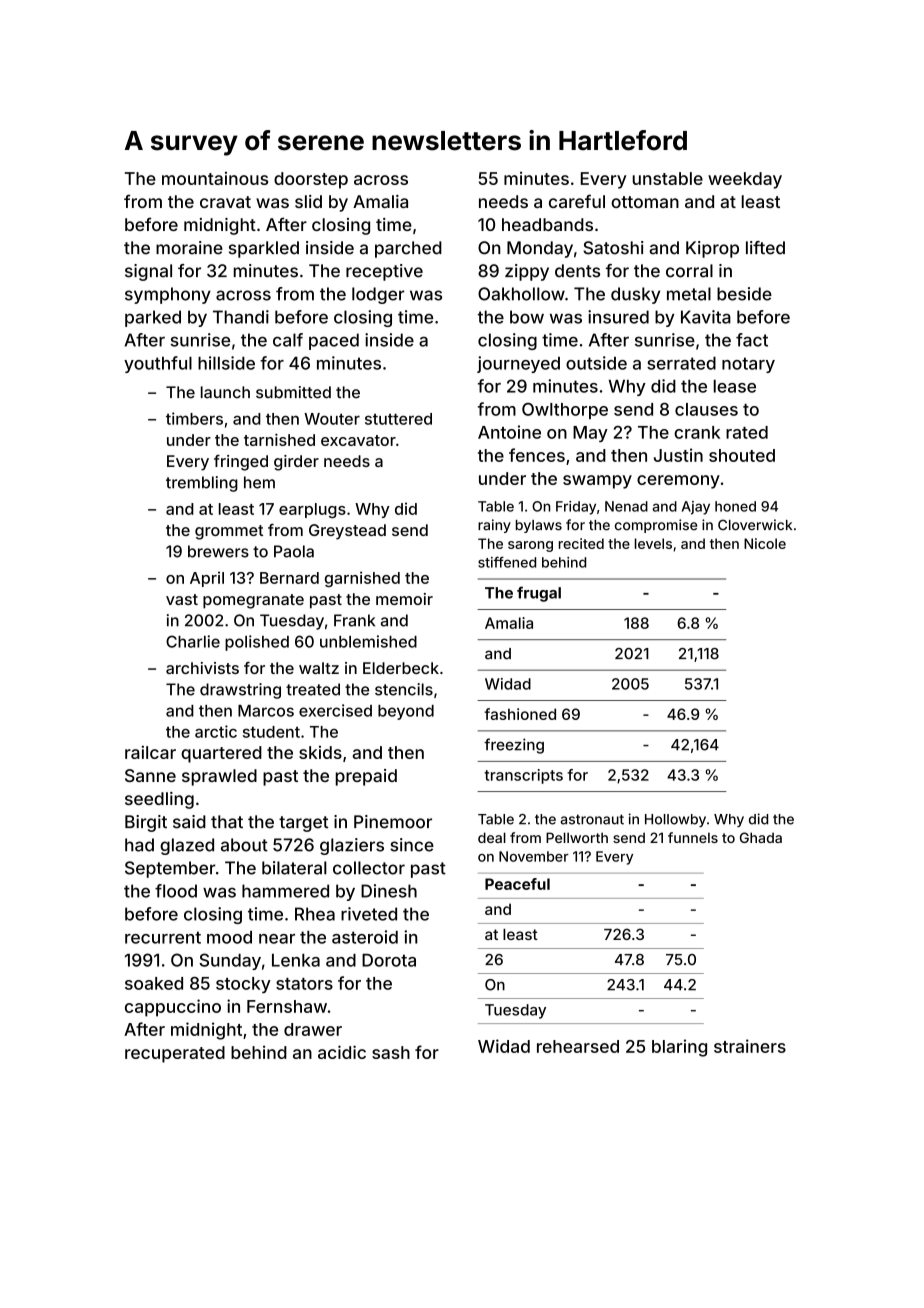 The width and height of the screenshot is (924, 1308). What do you see at coordinates (520, 714) in the screenshot?
I see `fashioned` at bounding box center [520, 714].
